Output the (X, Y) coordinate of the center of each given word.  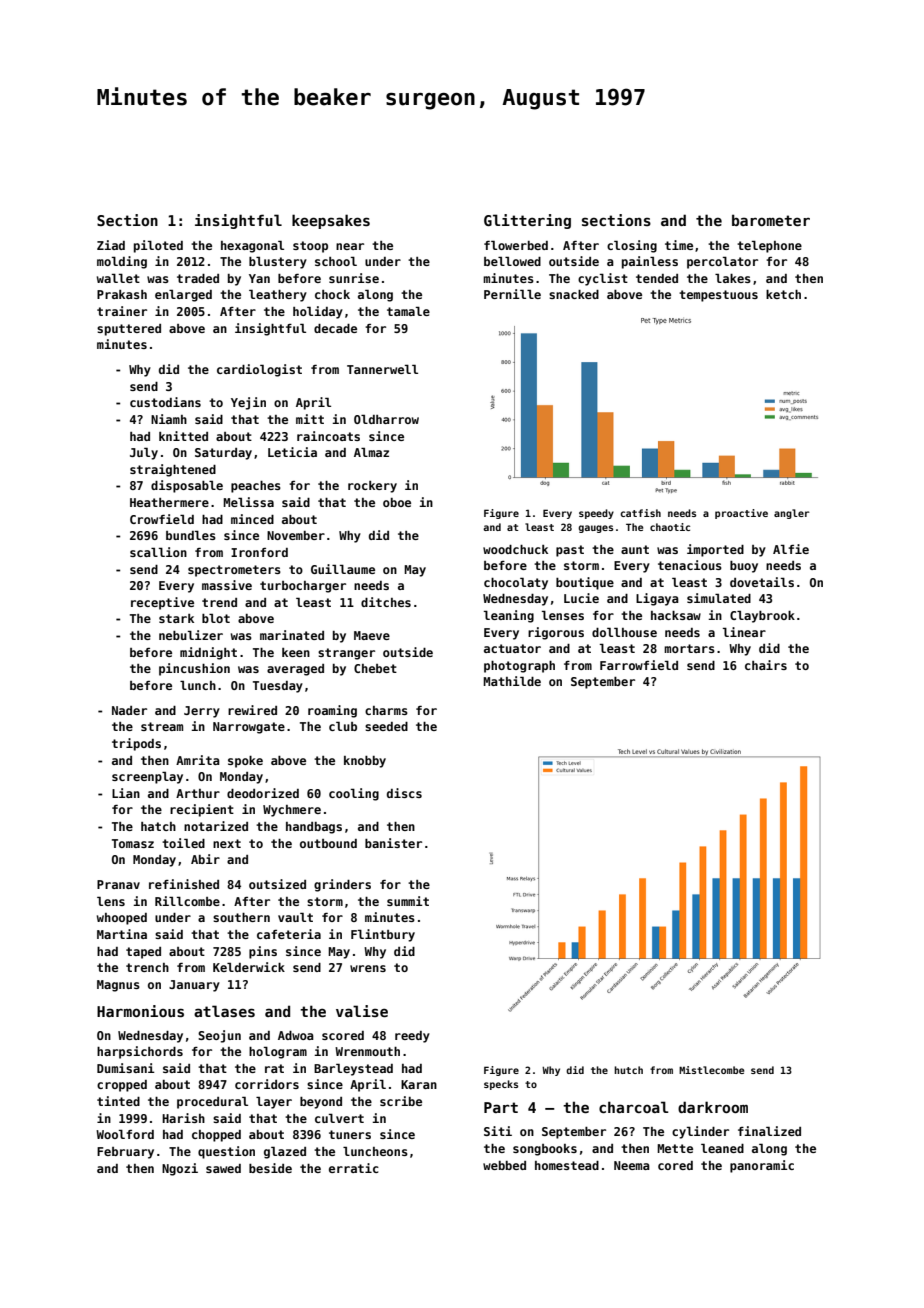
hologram (278, 1052)
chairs (766, 665)
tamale (408, 311)
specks (501, 1085)
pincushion (194, 669)
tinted (118, 1101)
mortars (689, 648)
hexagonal (252, 246)
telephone (769, 246)
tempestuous (718, 296)
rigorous (556, 633)
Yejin (248, 403)
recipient (202, 810)
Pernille (512, 294)
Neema (632, 1165)
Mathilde (512, 681)
